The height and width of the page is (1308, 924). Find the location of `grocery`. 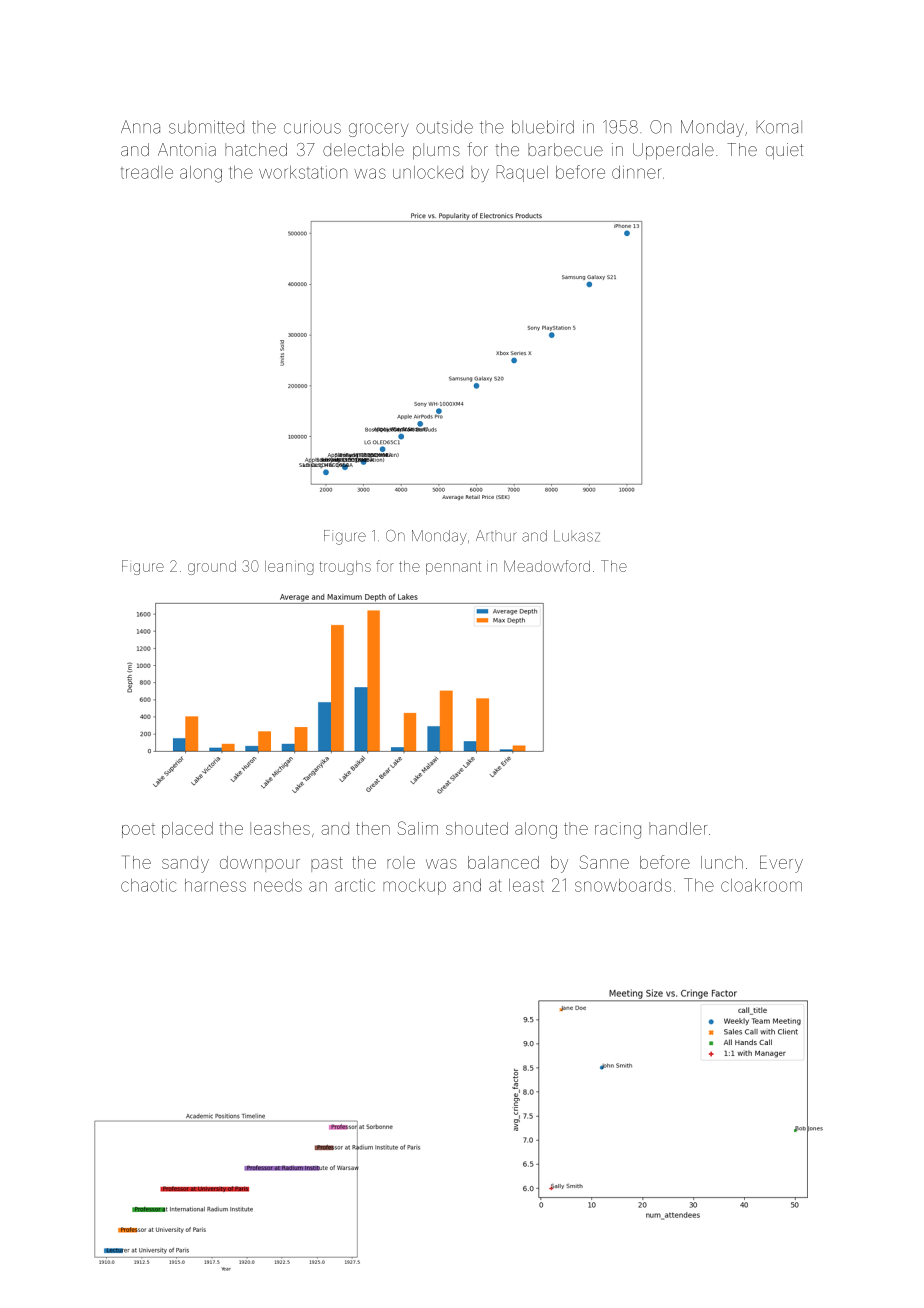

grocery is located at coordinates (378, 130).
